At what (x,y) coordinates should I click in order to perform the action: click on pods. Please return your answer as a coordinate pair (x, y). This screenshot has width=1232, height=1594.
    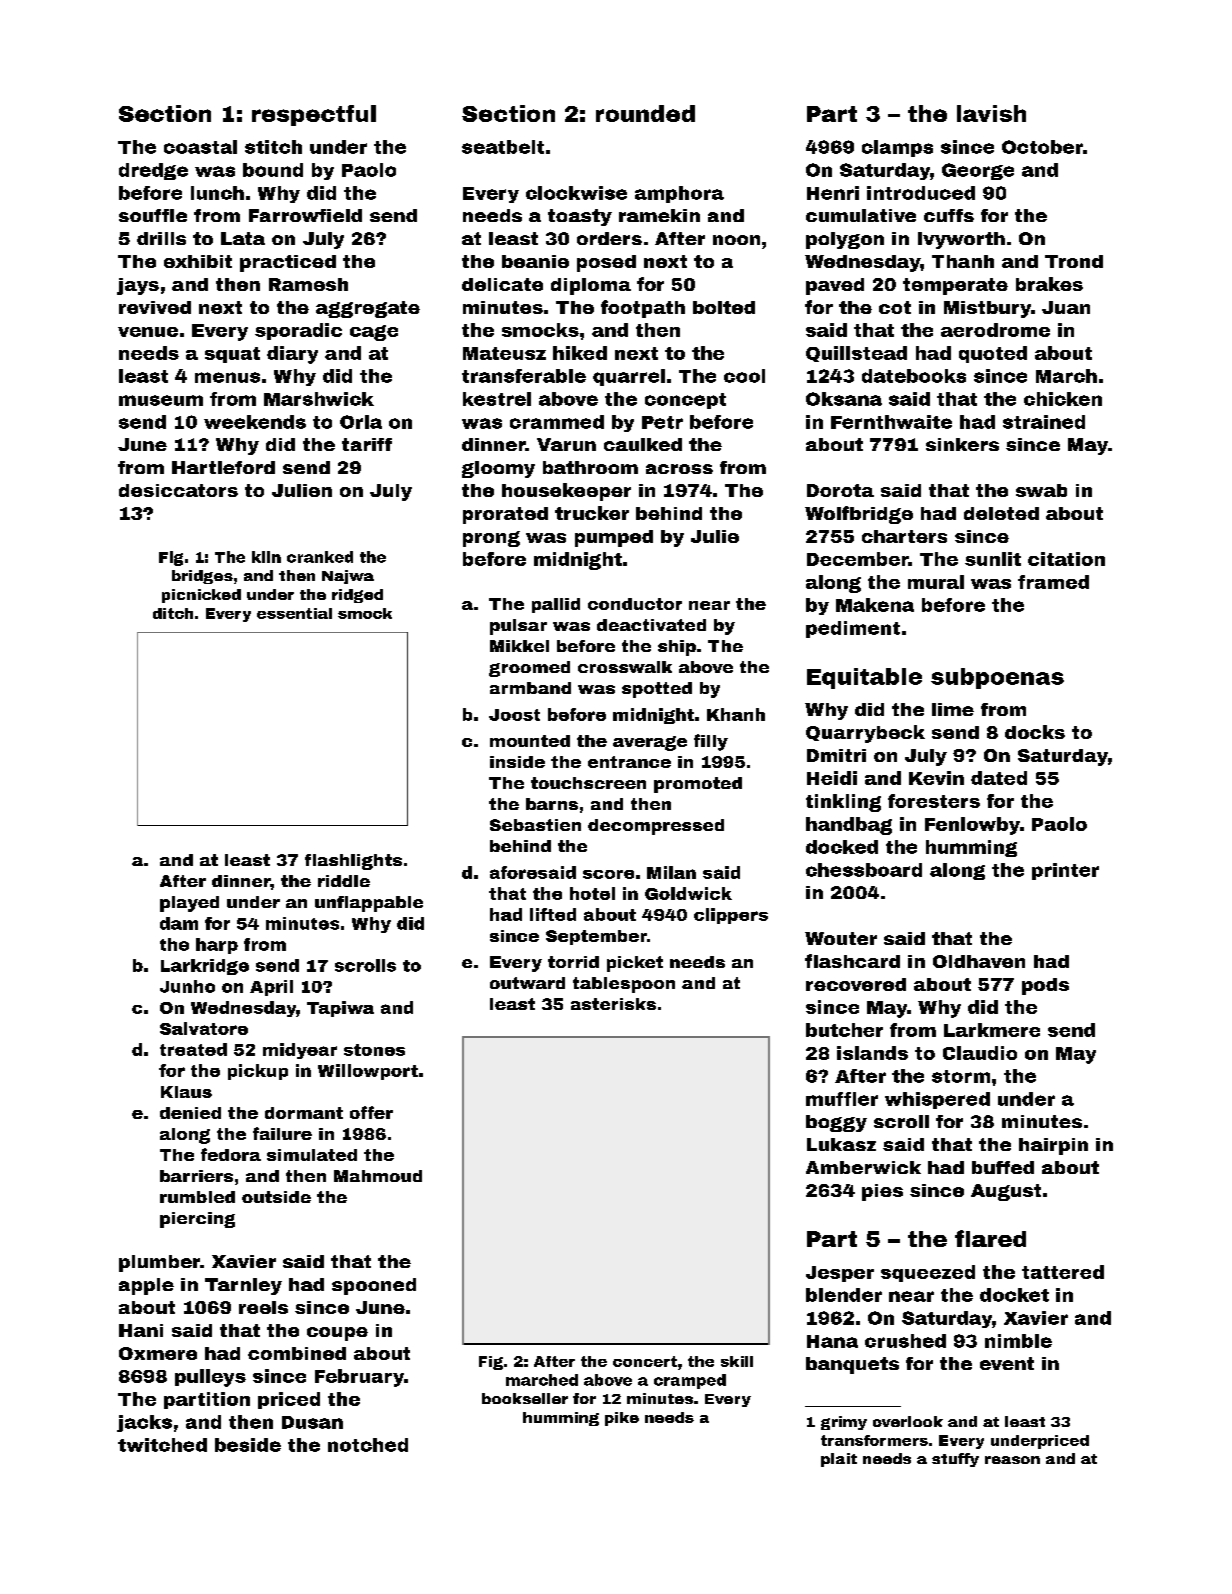
    Looking at the image, I should click on (1045, 986).
